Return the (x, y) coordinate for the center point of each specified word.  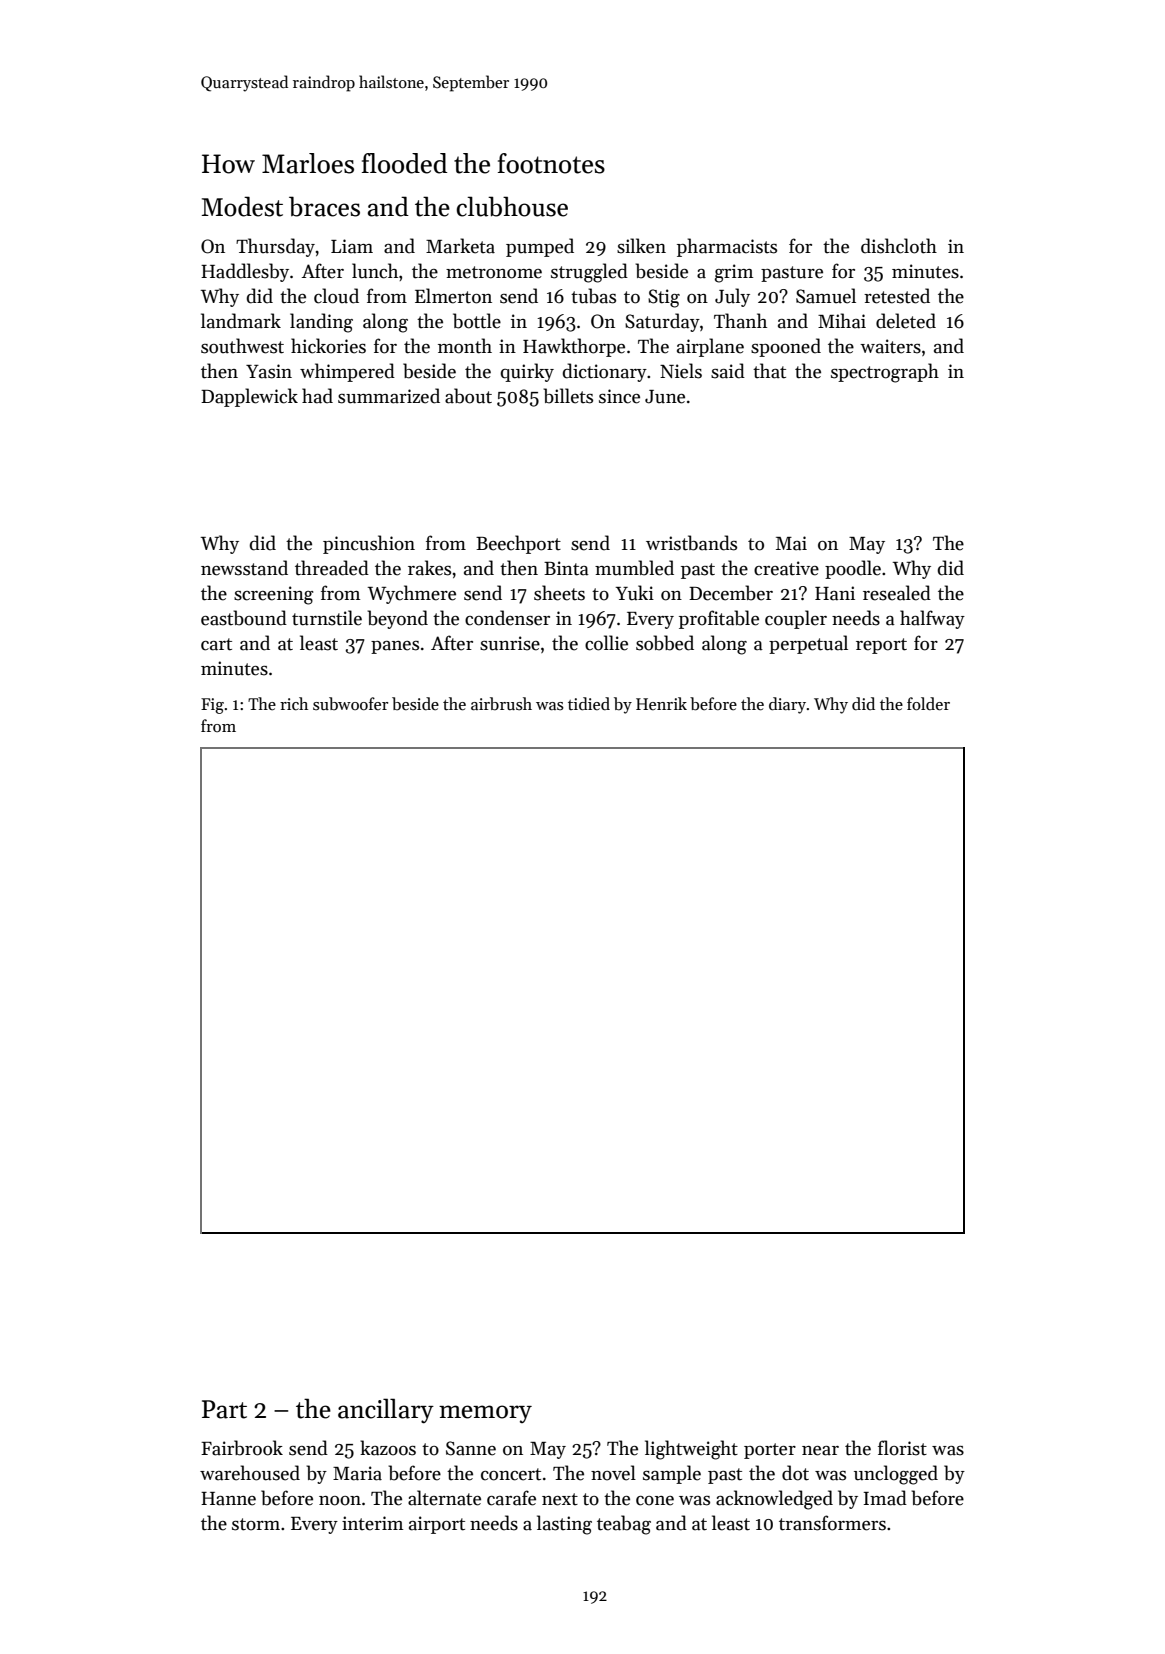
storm (256, 1524)
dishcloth (899, 246)
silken (641, 246)
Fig (212, 706)
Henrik (661, 703)
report (881, 646)
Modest (242, 206)
